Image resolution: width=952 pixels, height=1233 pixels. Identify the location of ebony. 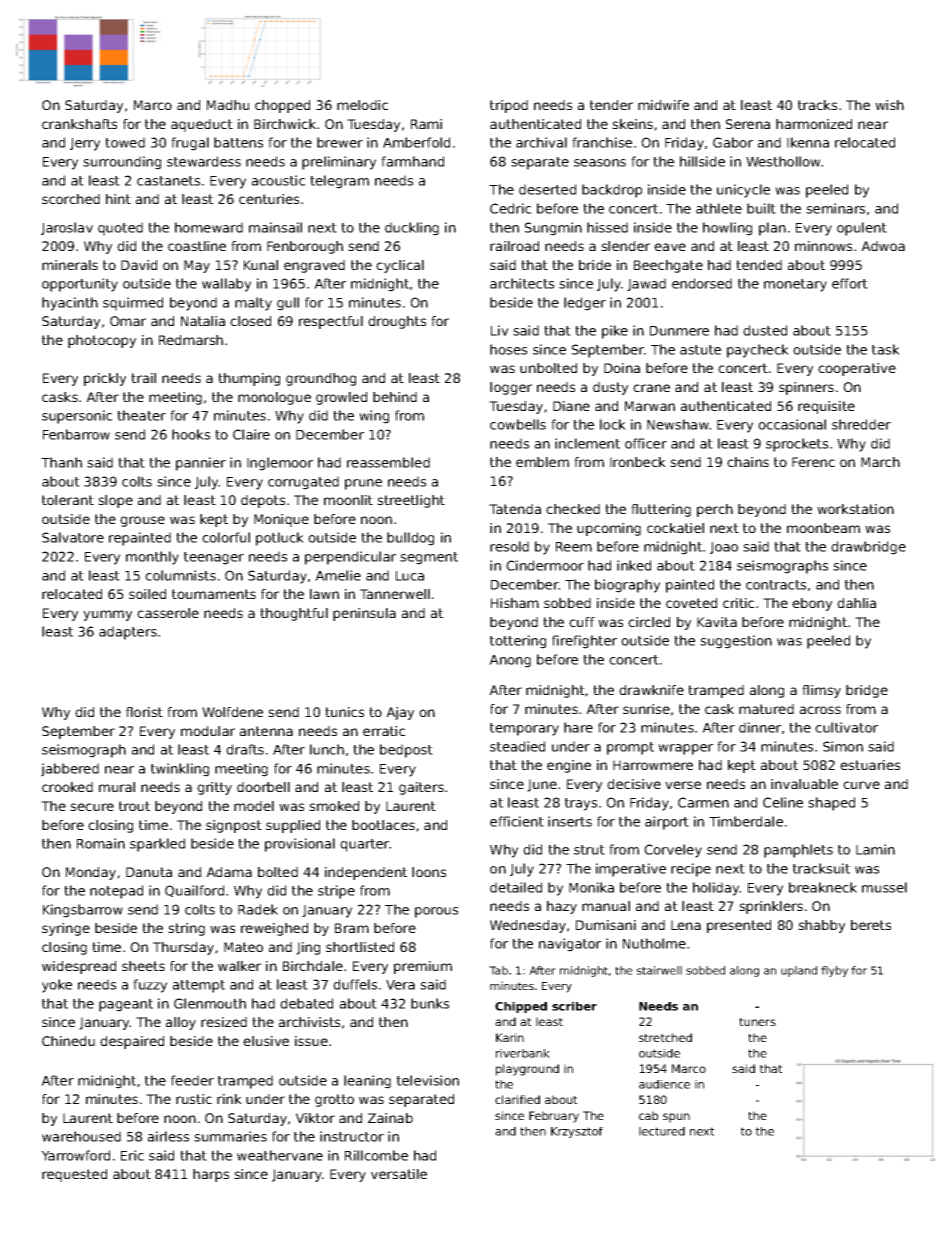
(812, 604).
